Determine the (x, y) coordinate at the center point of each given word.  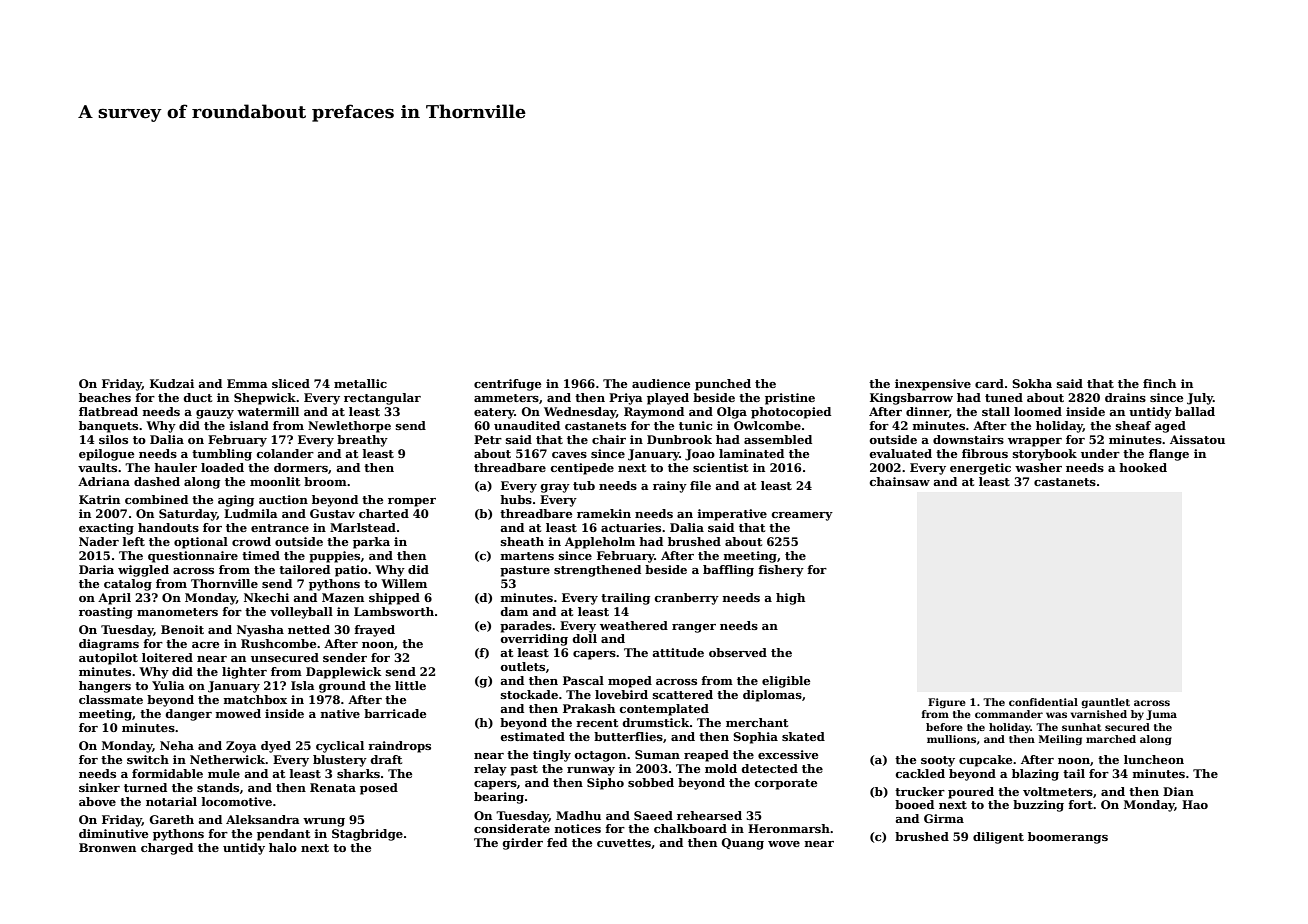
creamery (802, 516)
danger (189, 715)
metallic (360, 383)
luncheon (1154, 759)
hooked (1143, 467)
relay (490, 770)
